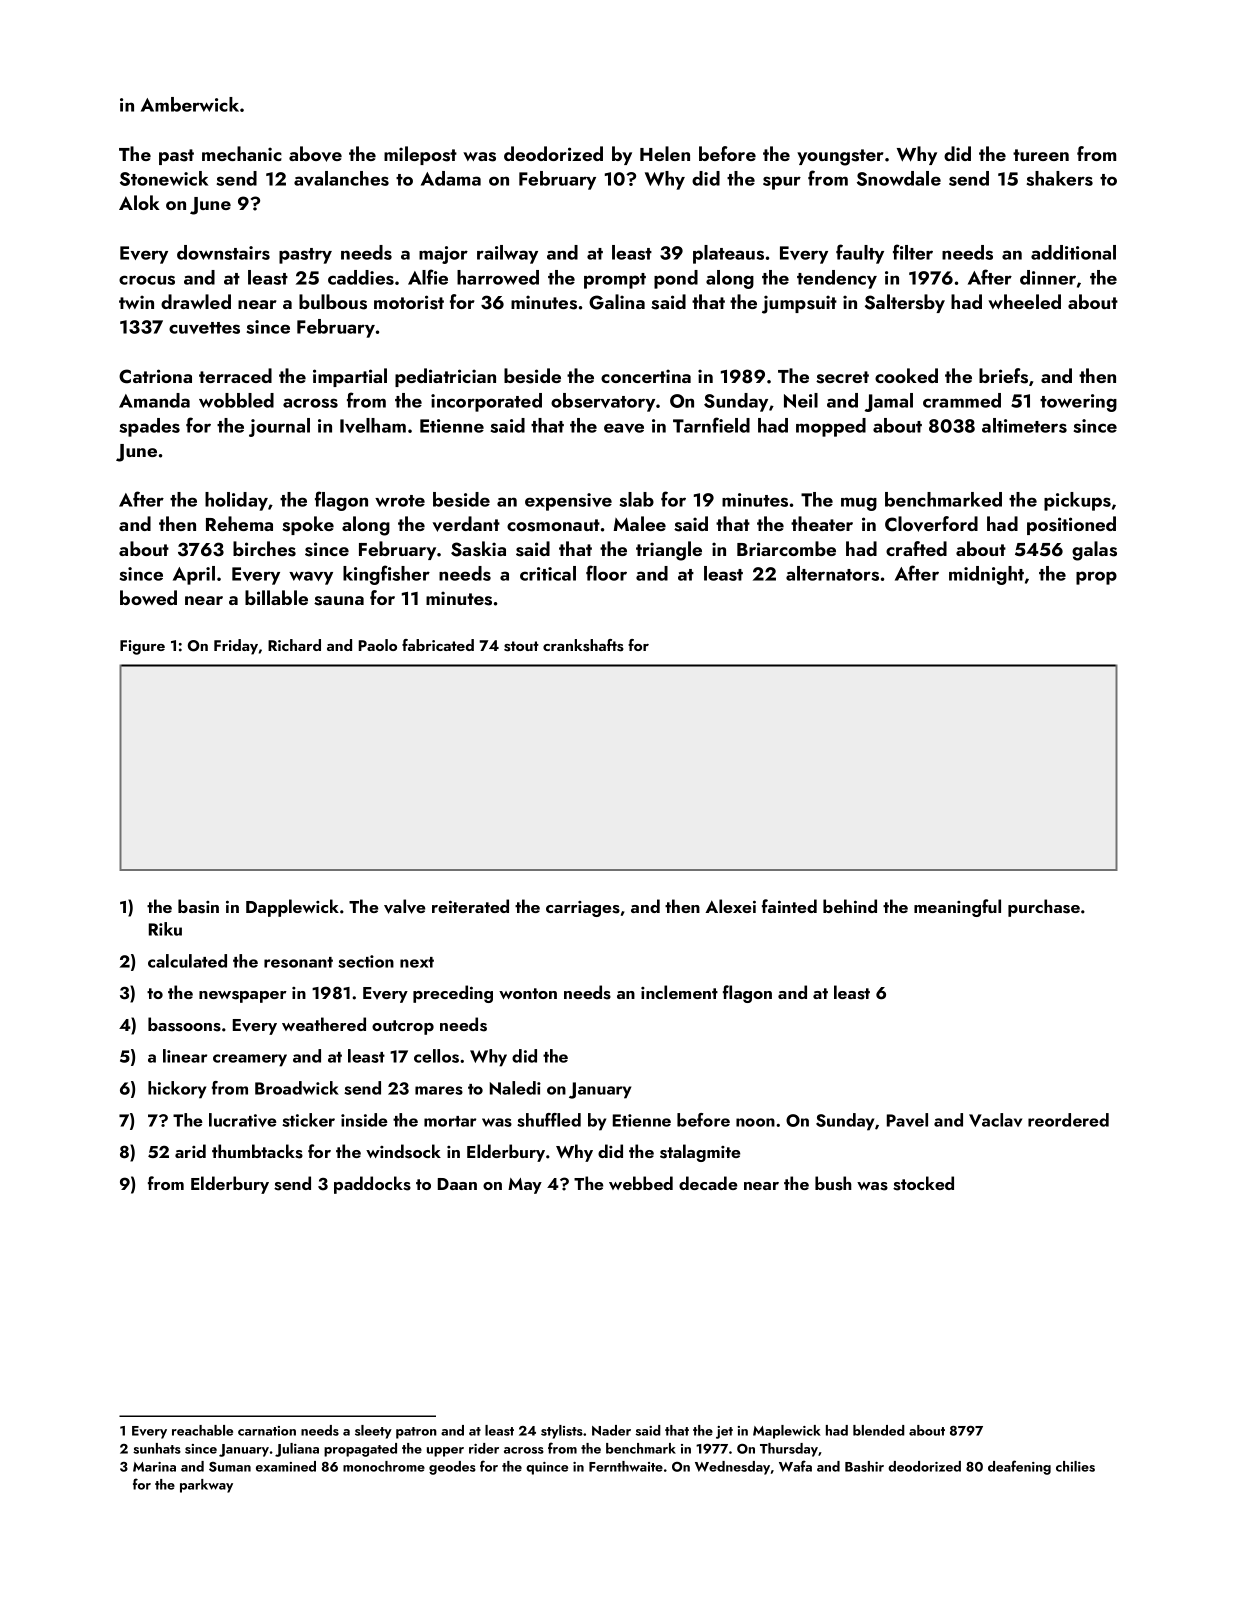  Describe the element at coordinates (615, 281) in the image. I see `prompt` at that location.
